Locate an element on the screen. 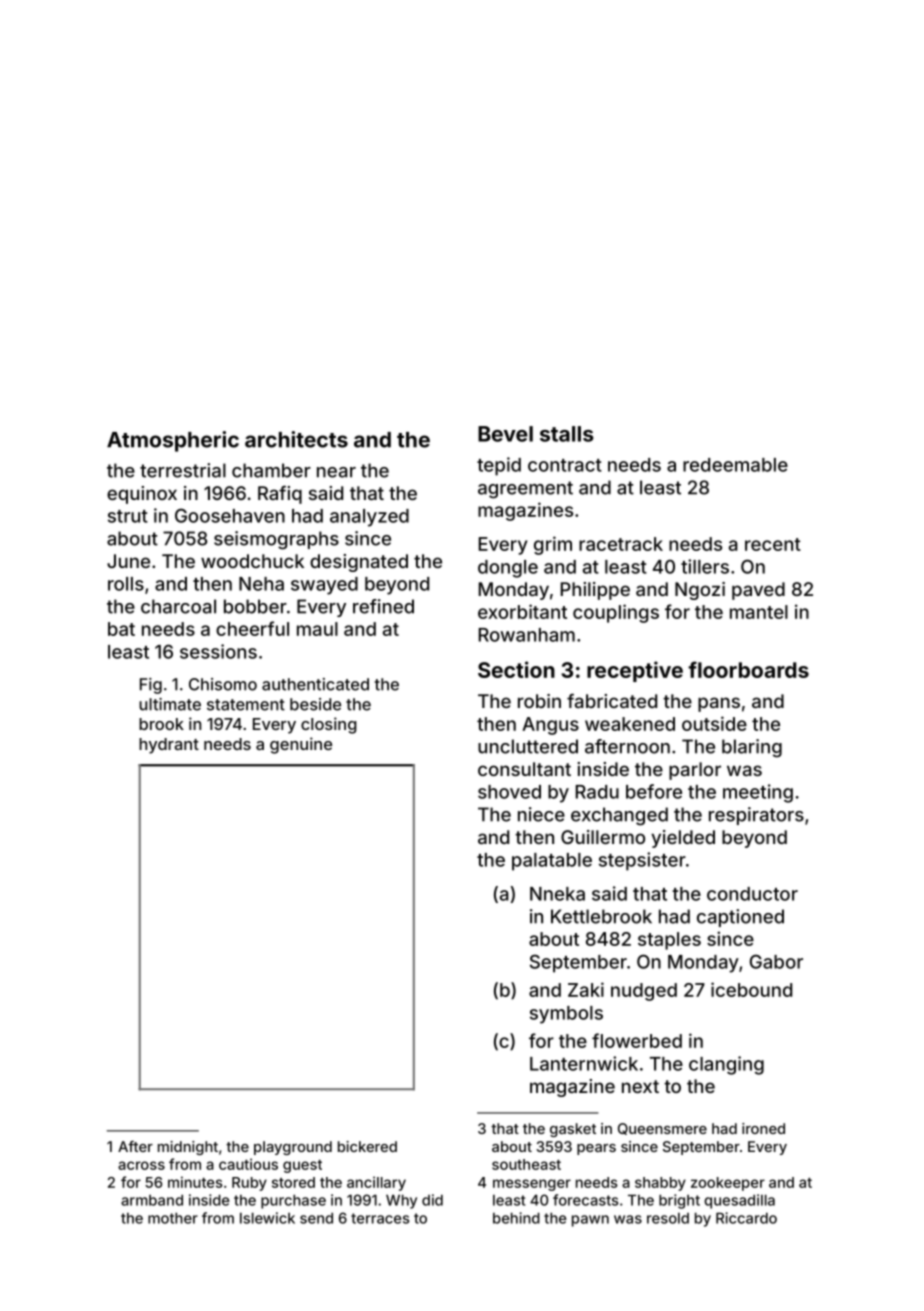 Image resolution: width=924 pixels, height=1311 pixels. niece is located at coordinates (541, 814).
